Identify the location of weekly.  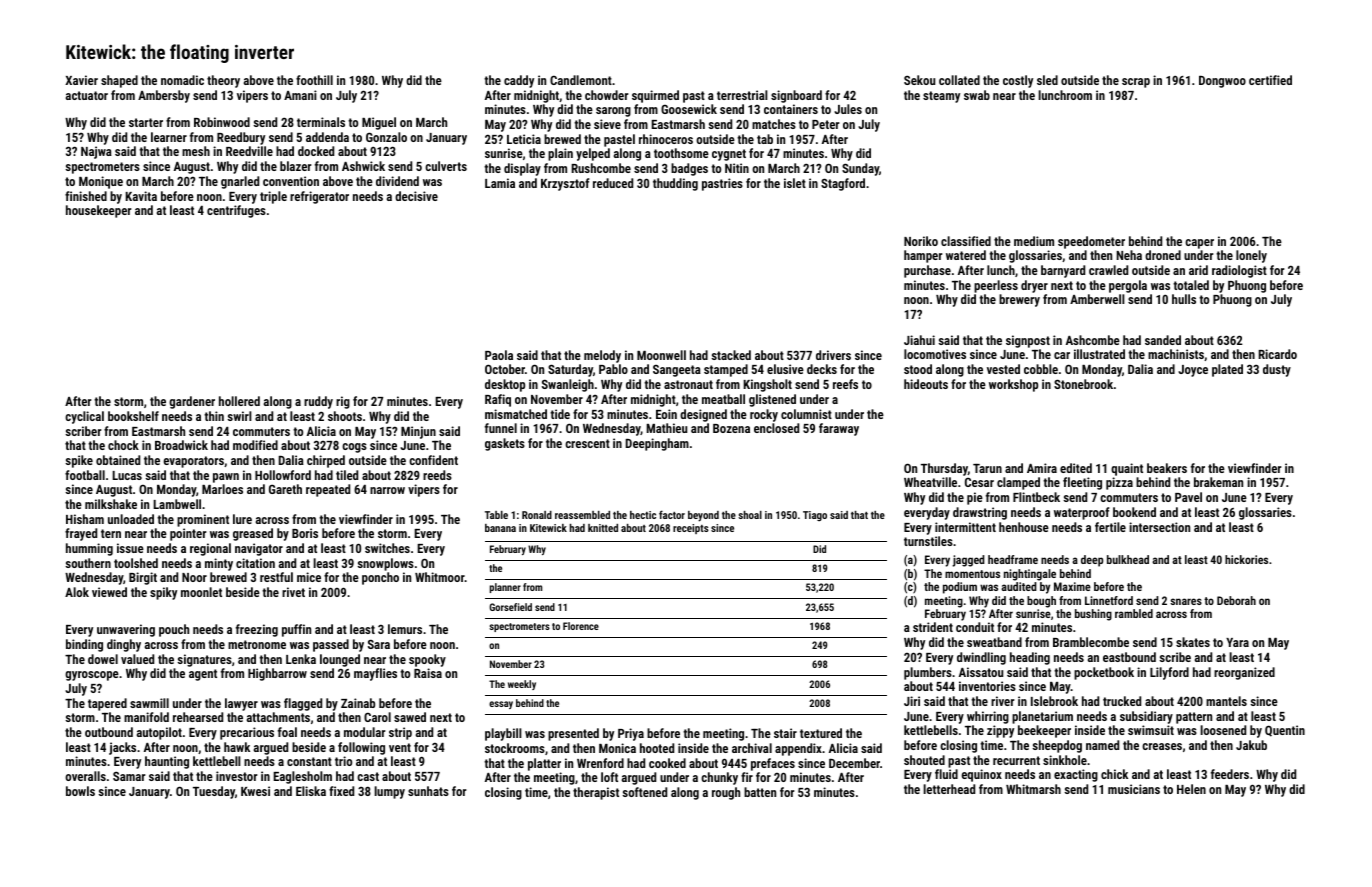
(522, 685).
